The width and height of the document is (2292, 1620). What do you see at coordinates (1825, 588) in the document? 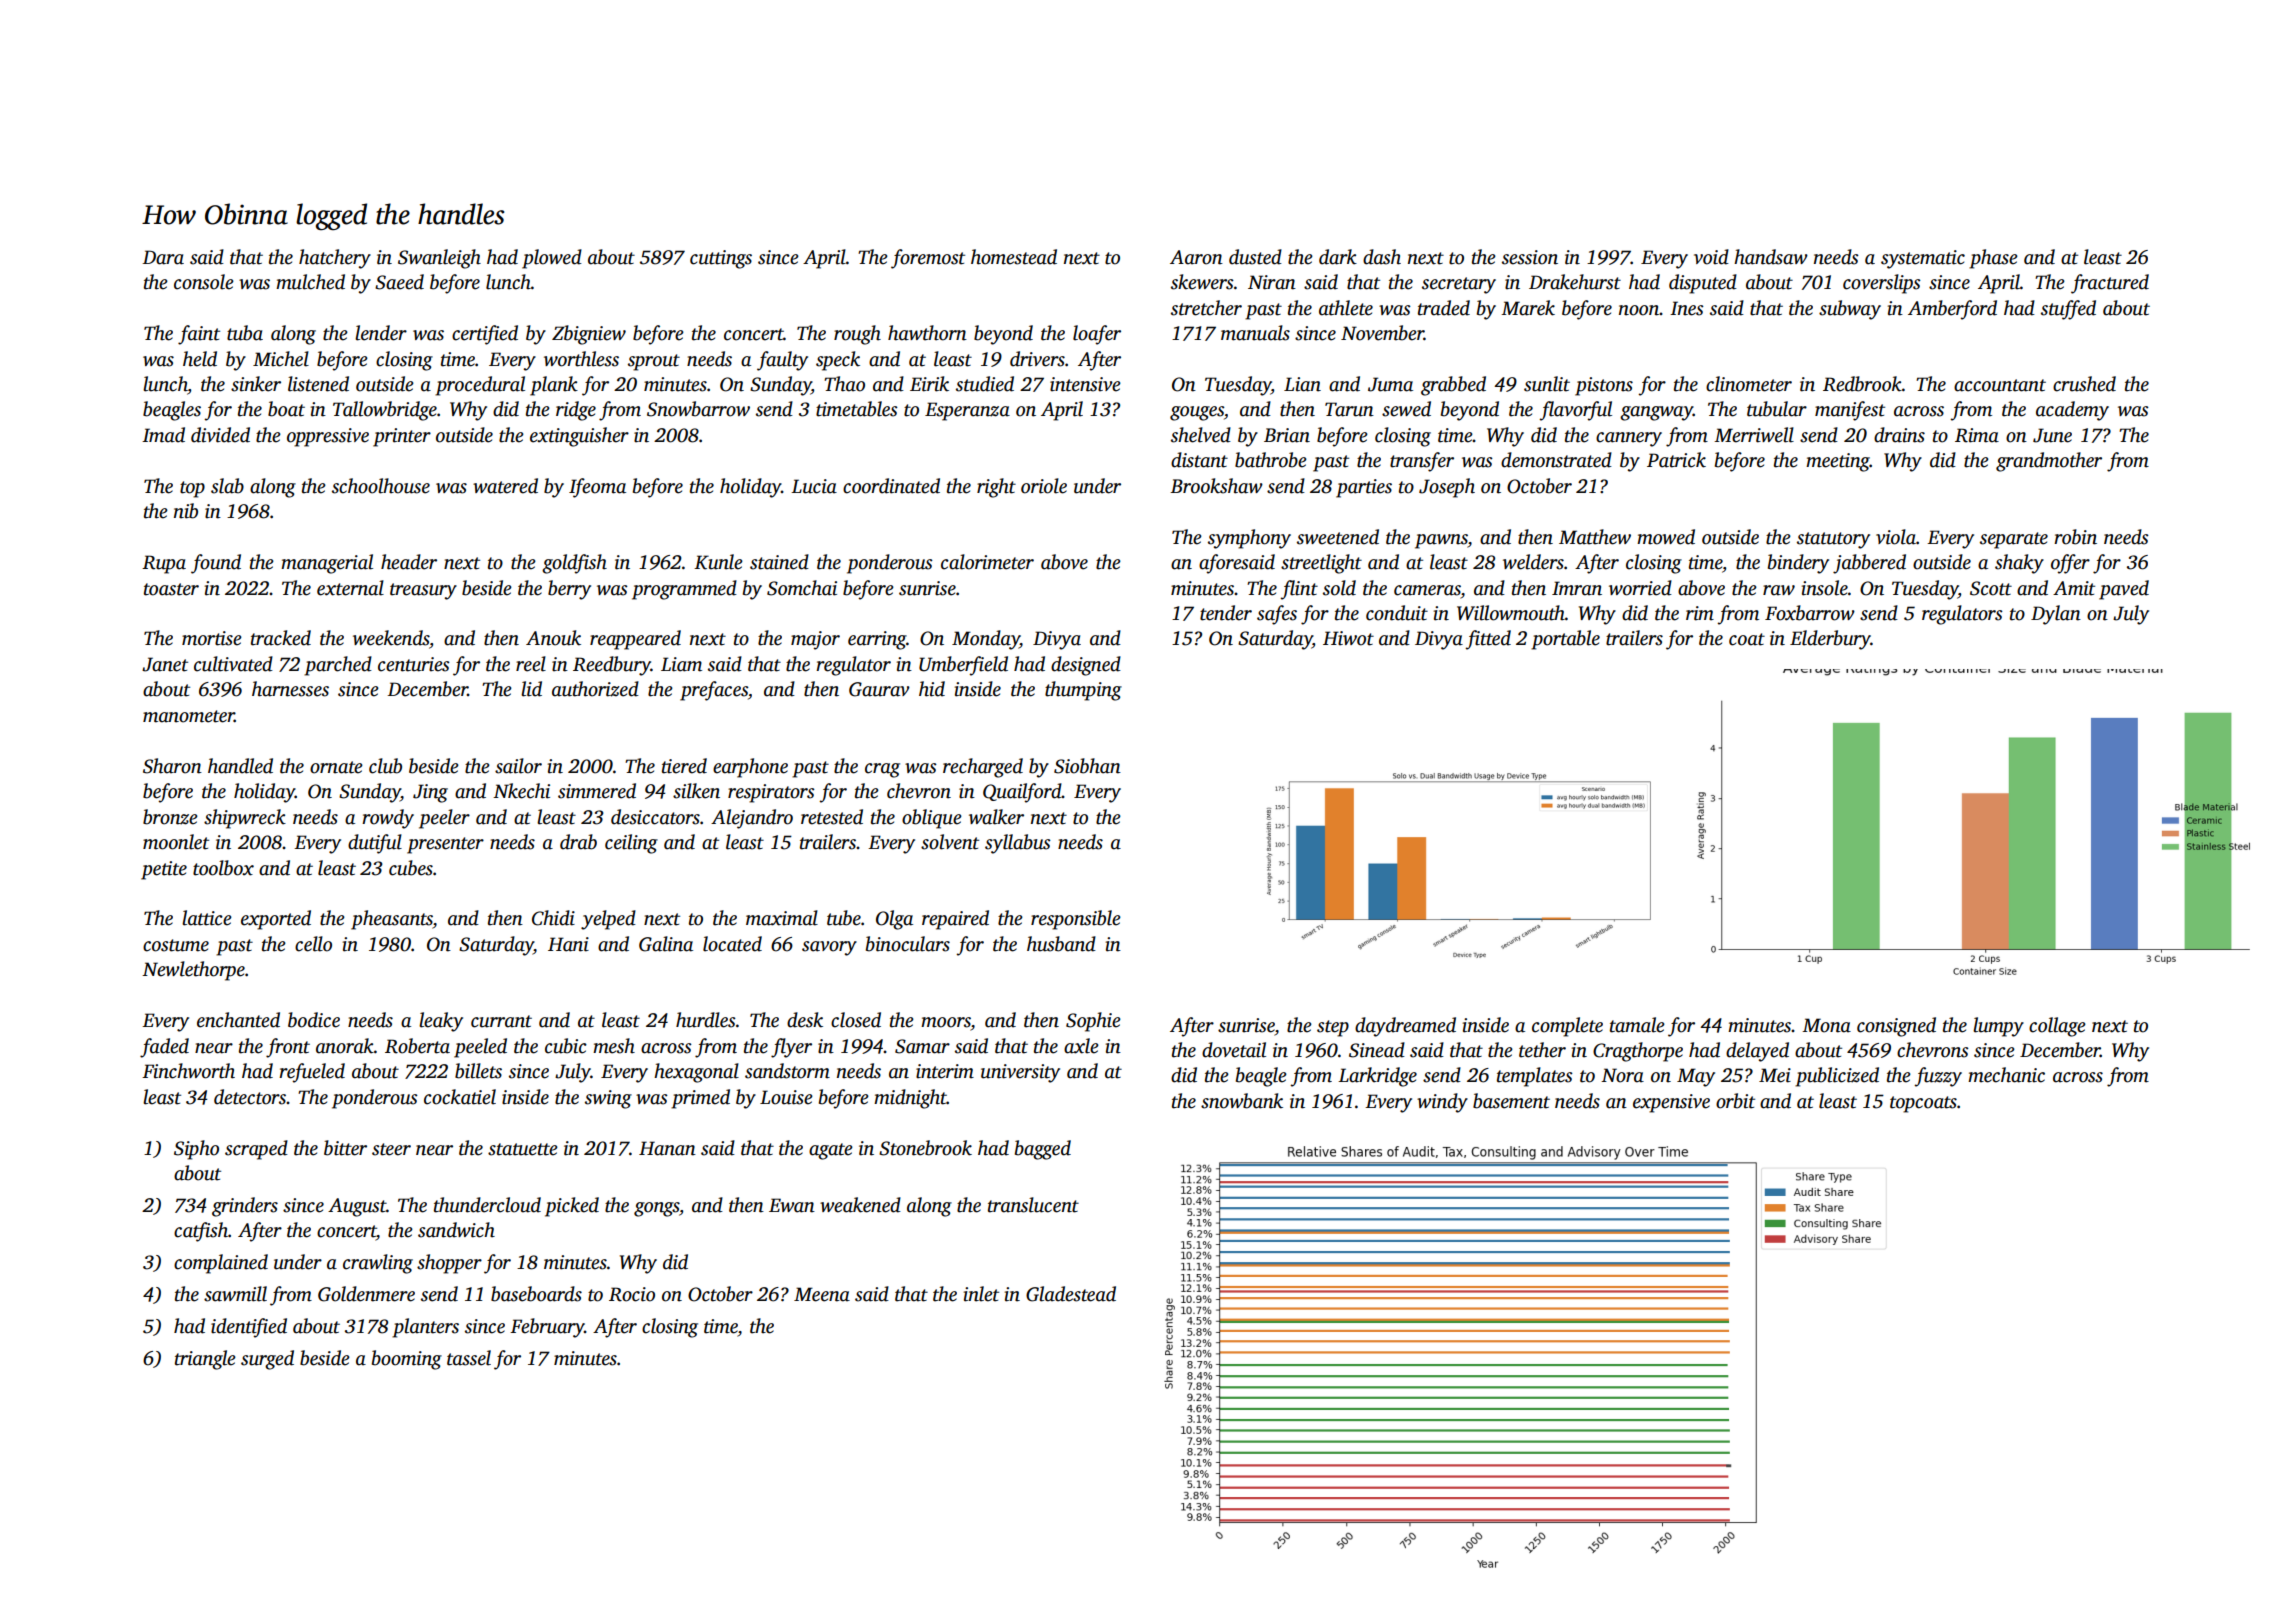
I see `insole` at bounding box center [1825, 588].
